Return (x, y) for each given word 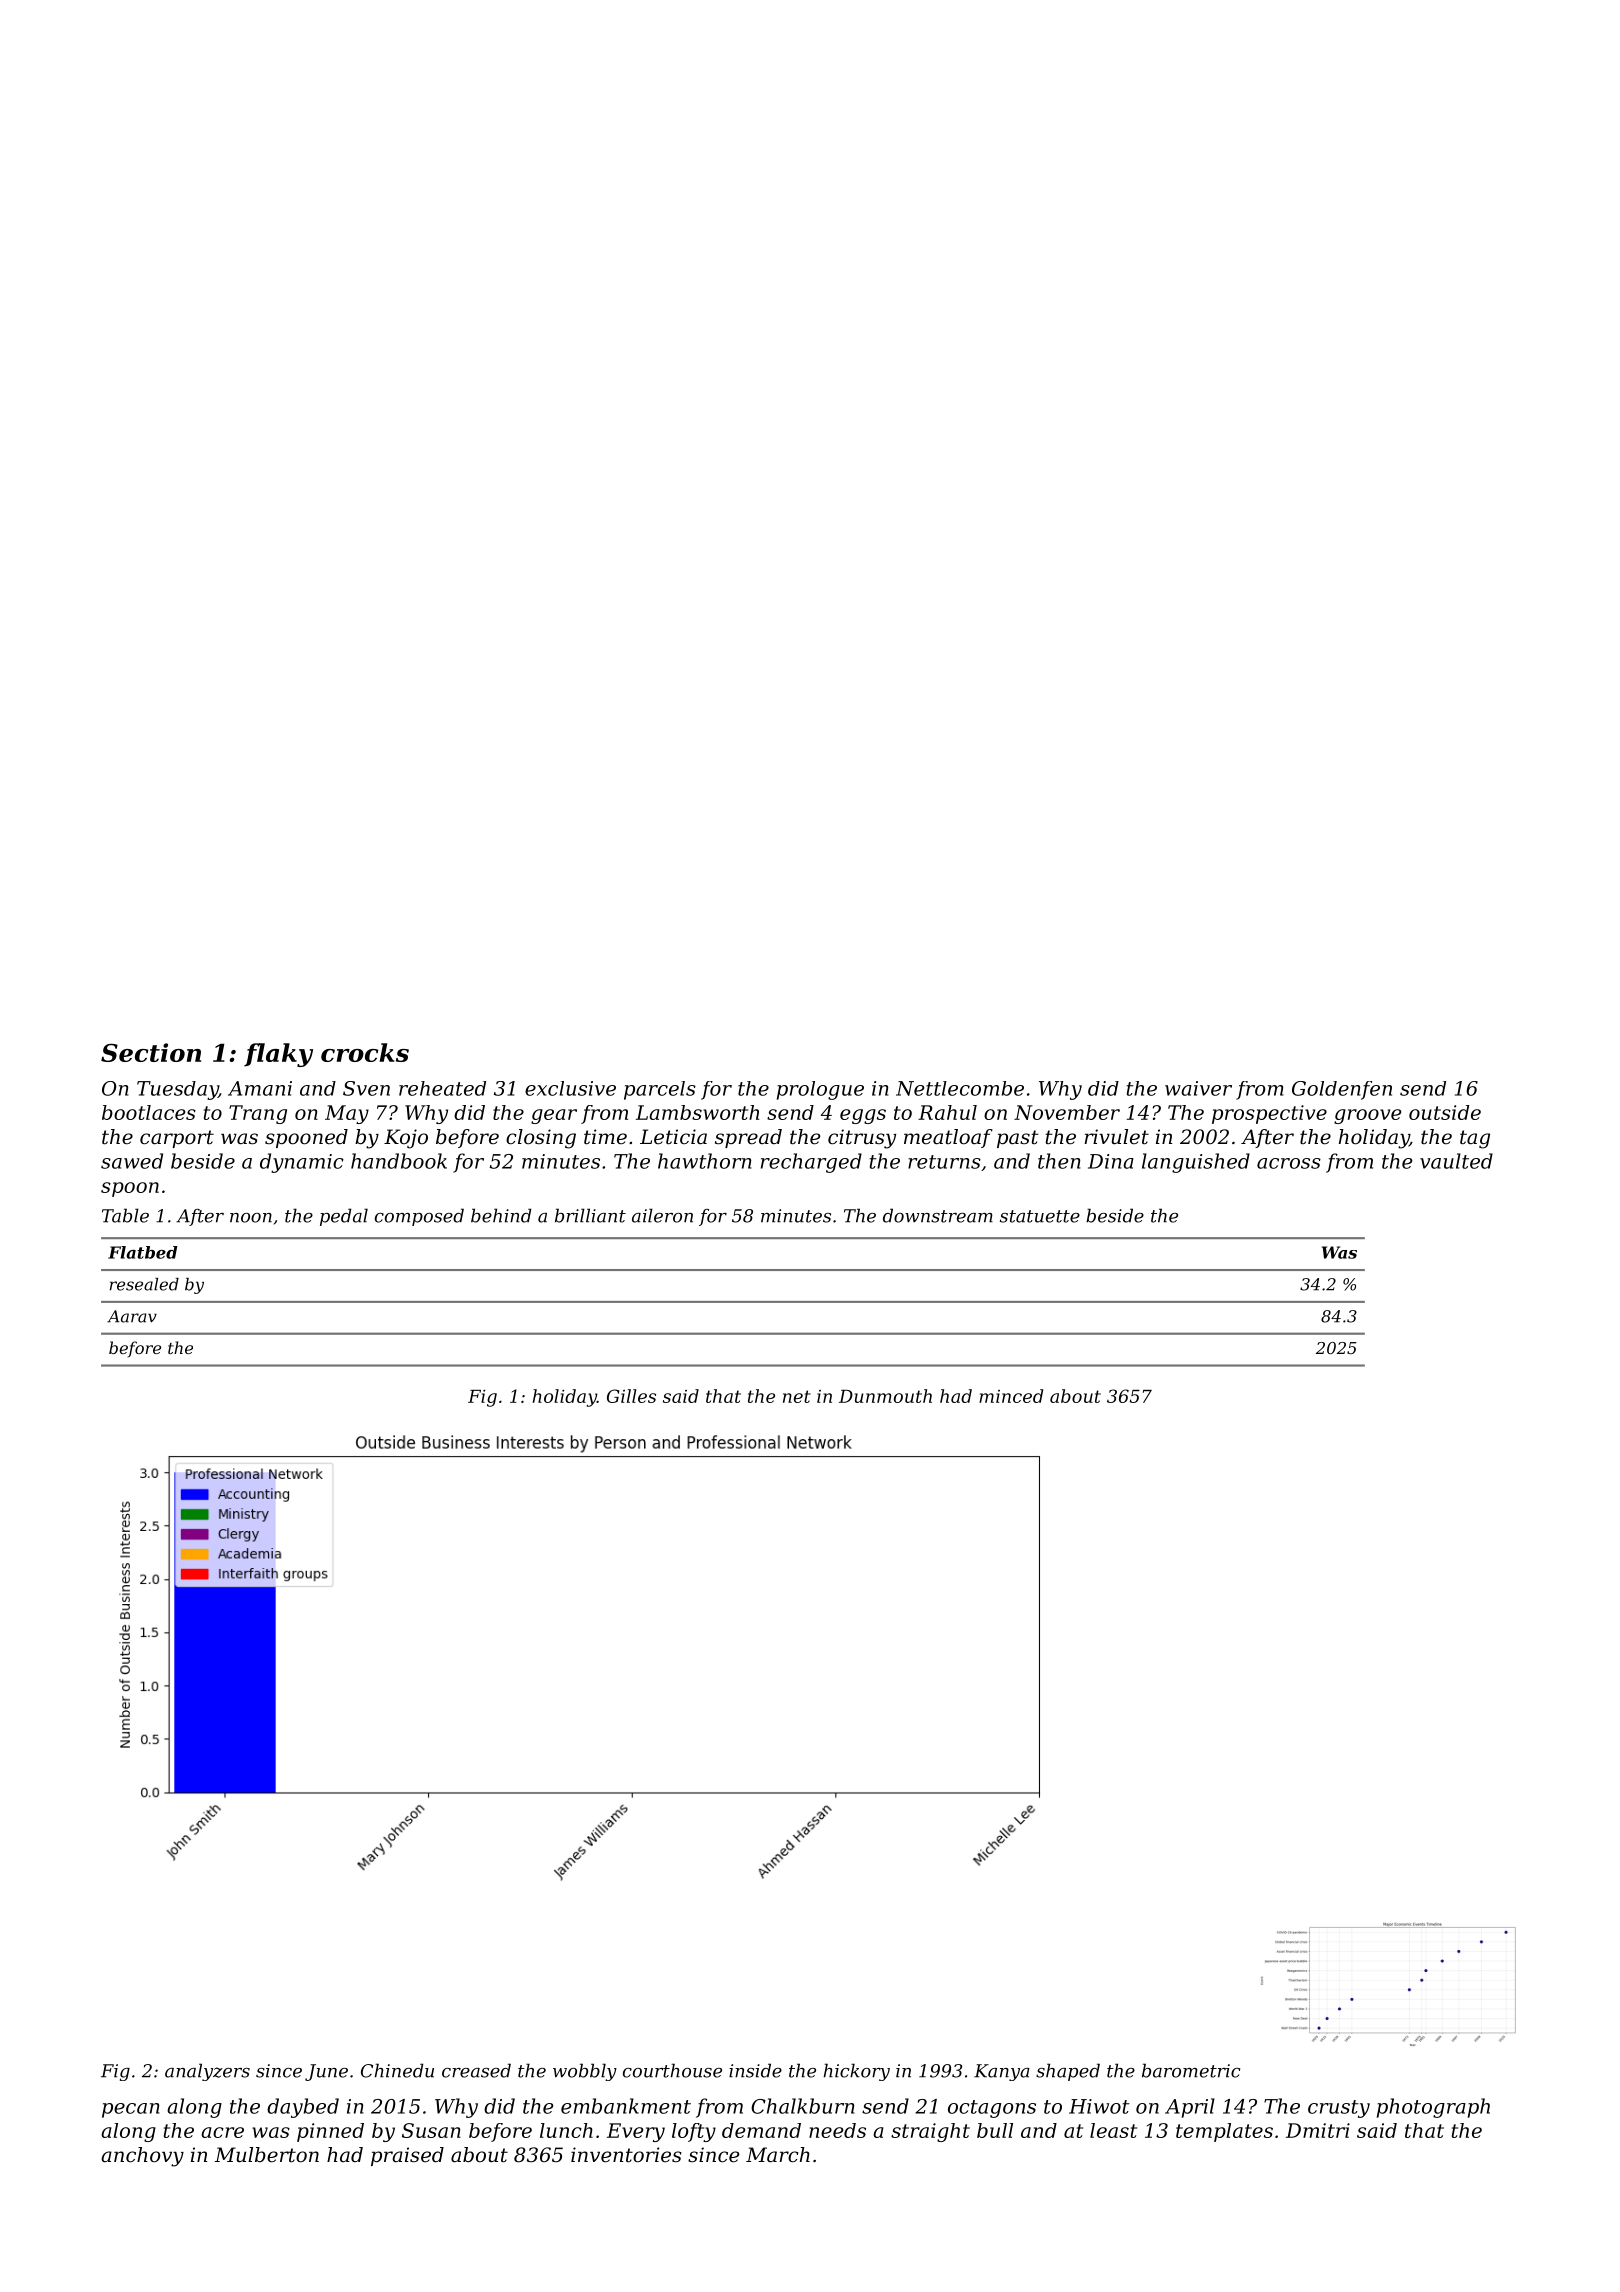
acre (222, 2132)
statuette (1040, 1216)
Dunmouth (885, 1396)
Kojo (406, 1139)
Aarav (132, 1316)
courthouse (672, 2070)
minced (1011, 1396)
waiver (1198, 1088)
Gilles (631, 1396)
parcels (660, 1090)
